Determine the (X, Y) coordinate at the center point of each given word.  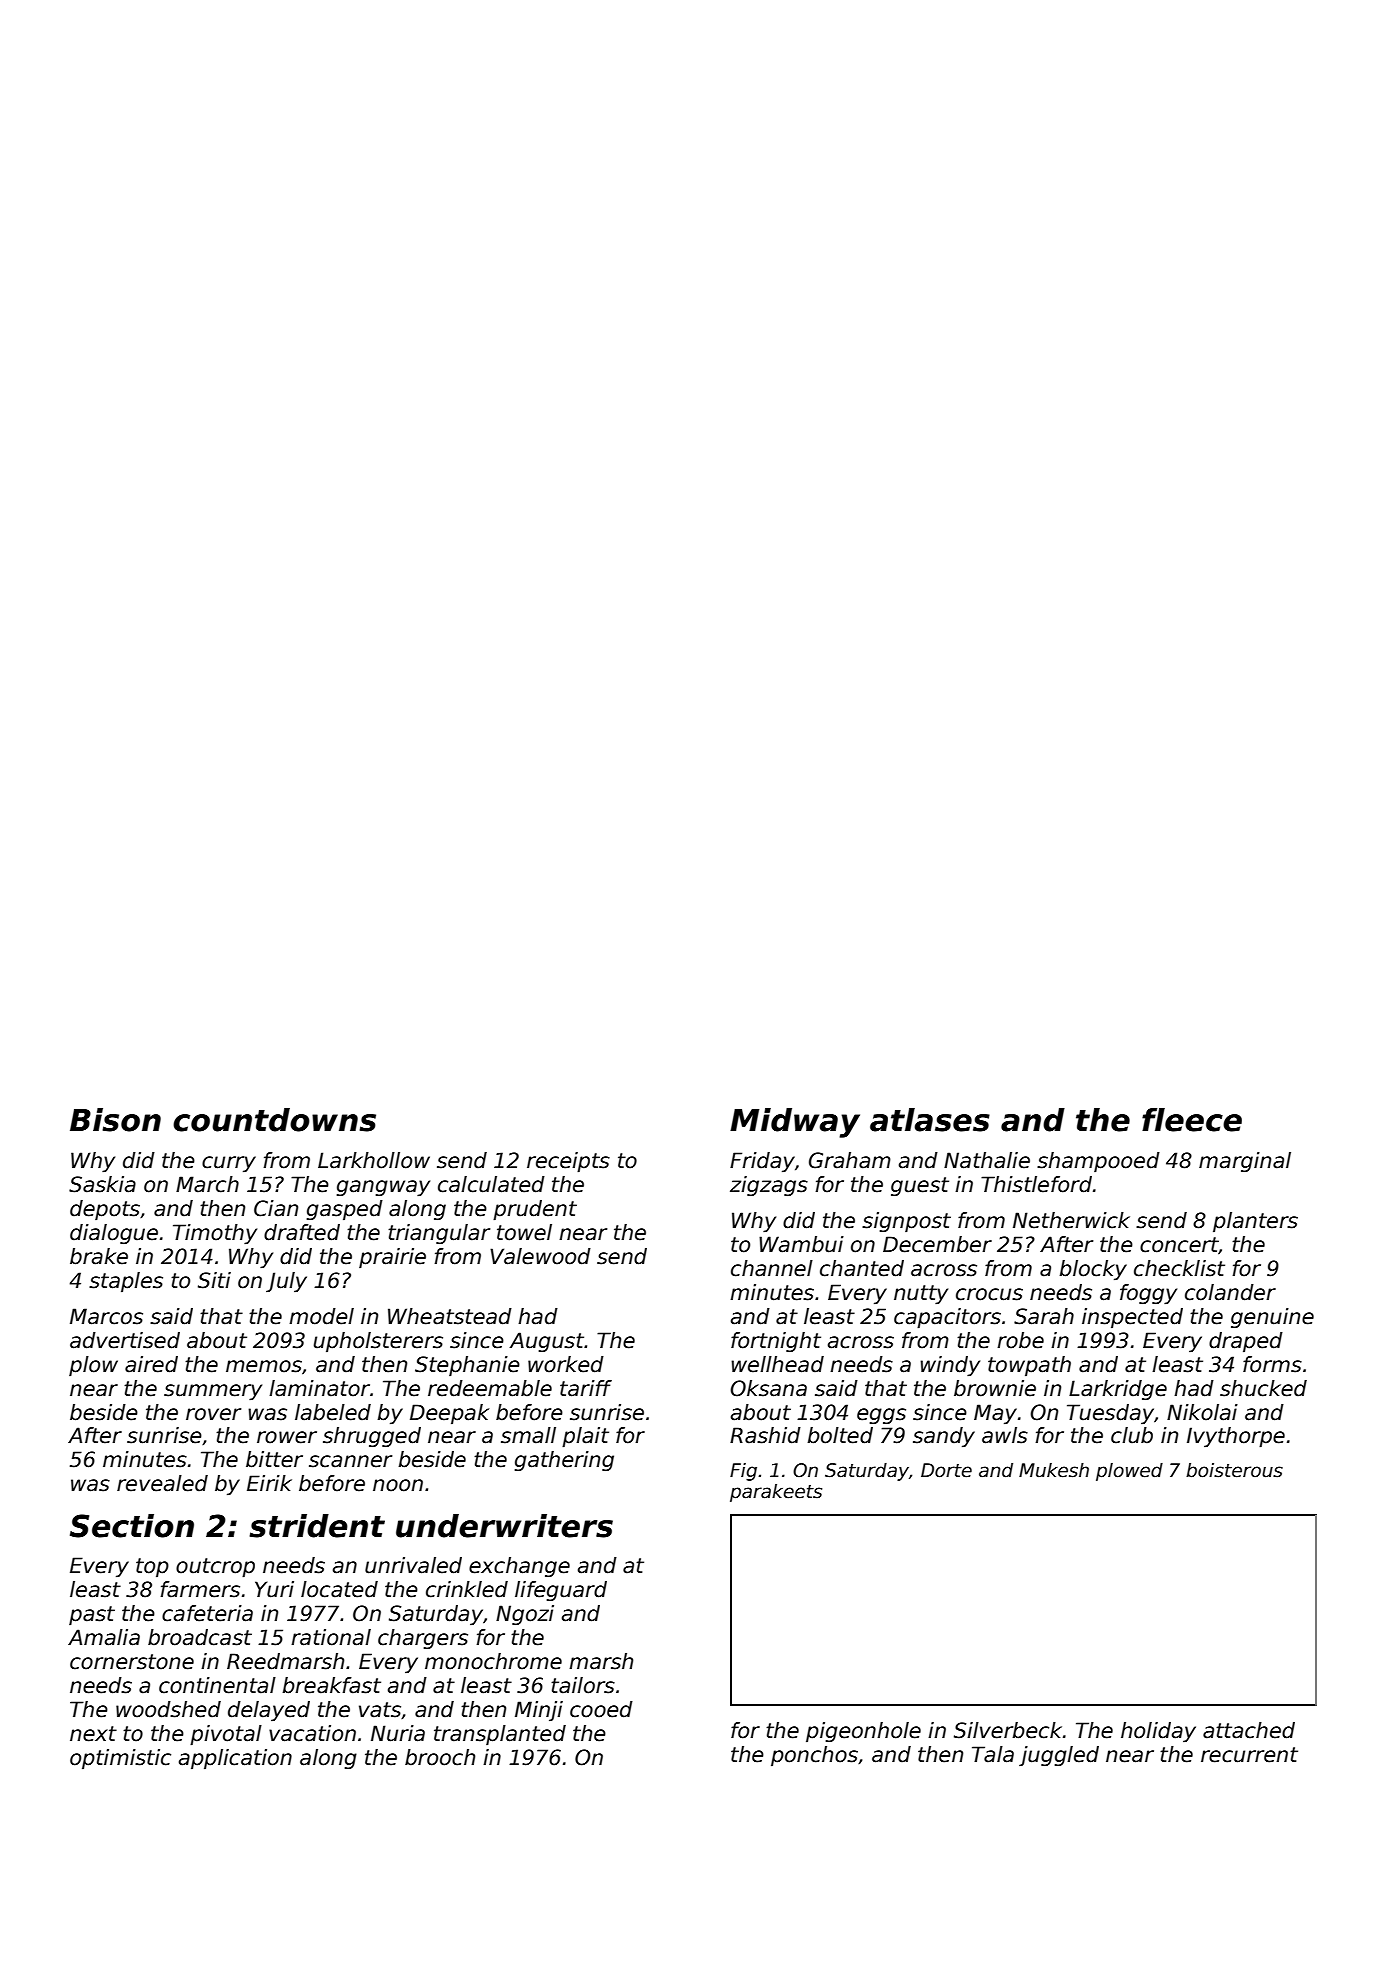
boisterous (1234, 1470)
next (93, 1734)
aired (151, 1364)
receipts (568, 1162)
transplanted (500, 1735)
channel (772, 1268)
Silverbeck (1008, 1730)
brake (99, 1256)
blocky (1093, 1270)
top (152, 1567)
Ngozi (525, 1615)
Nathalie (987, 1160)
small (528, 1435)
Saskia (102, 1184)
